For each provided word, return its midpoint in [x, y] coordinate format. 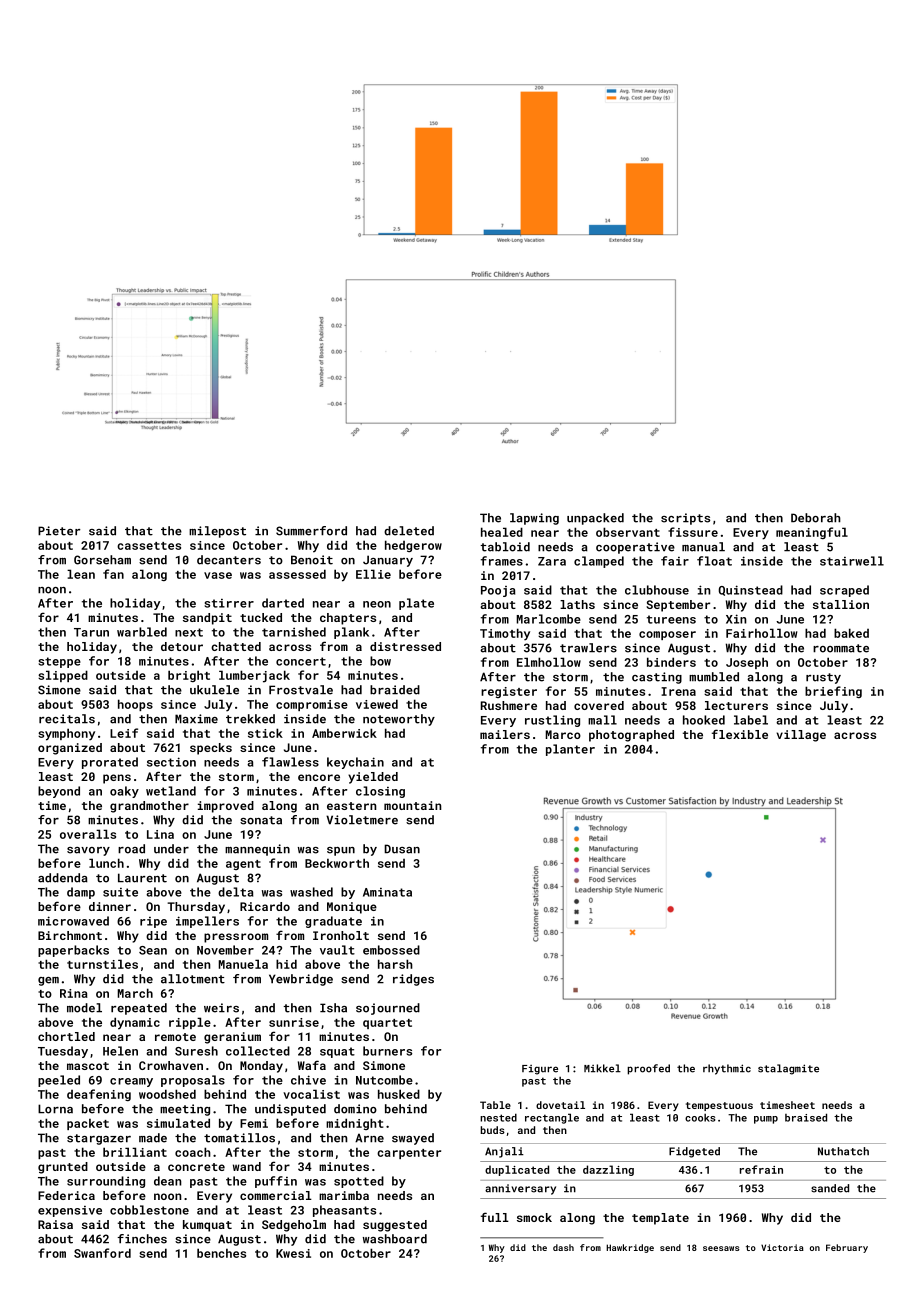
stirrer [229, 603]
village [801, 736]
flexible [740, 734]
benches [221, 1253]
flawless [290, 762]
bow [380, 661]
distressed [405, 646]
